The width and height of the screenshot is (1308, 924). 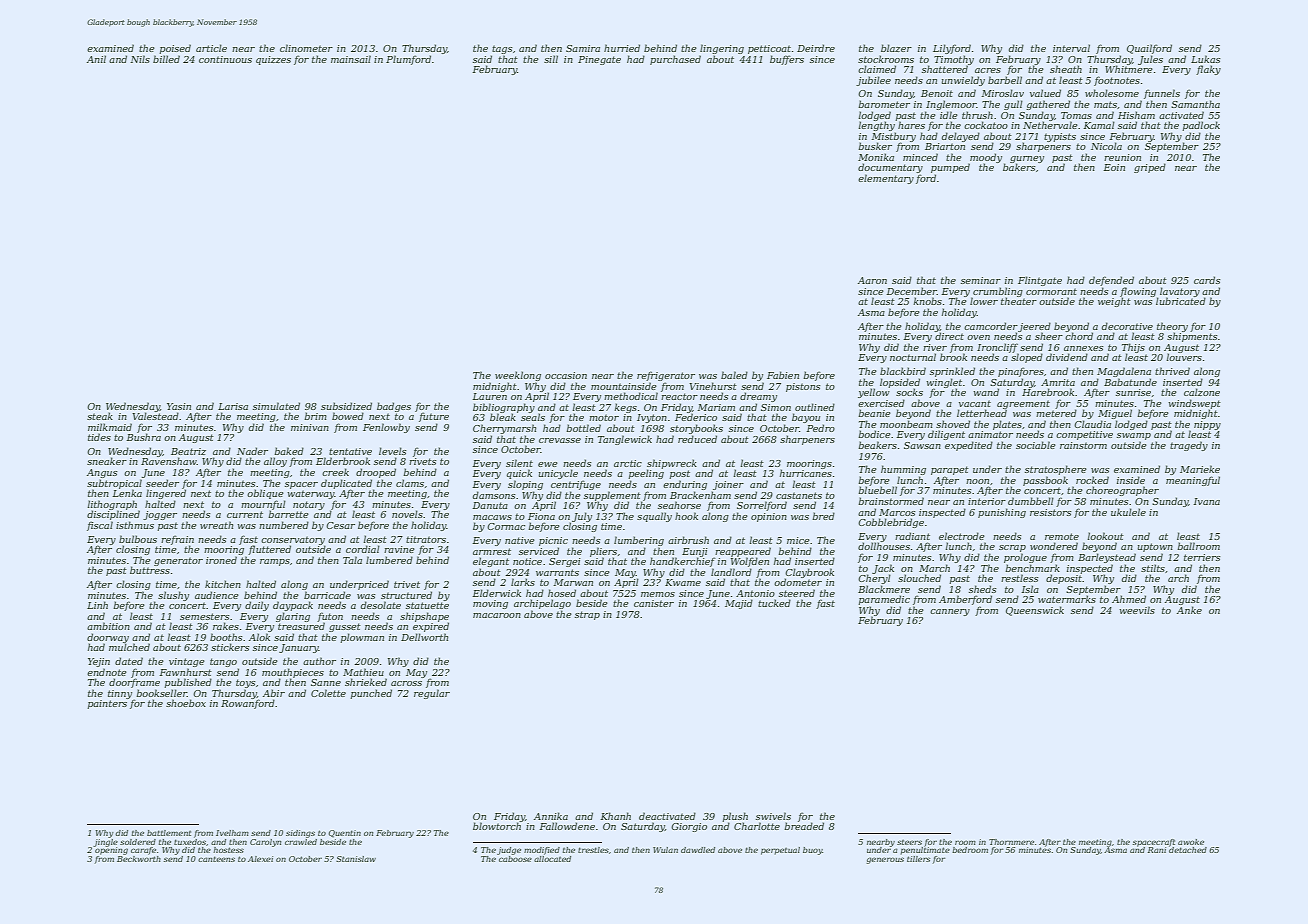 What do you see at coordinates (211, 48) in the screenshot?
I see `article` at bounding box center [211, 48].
